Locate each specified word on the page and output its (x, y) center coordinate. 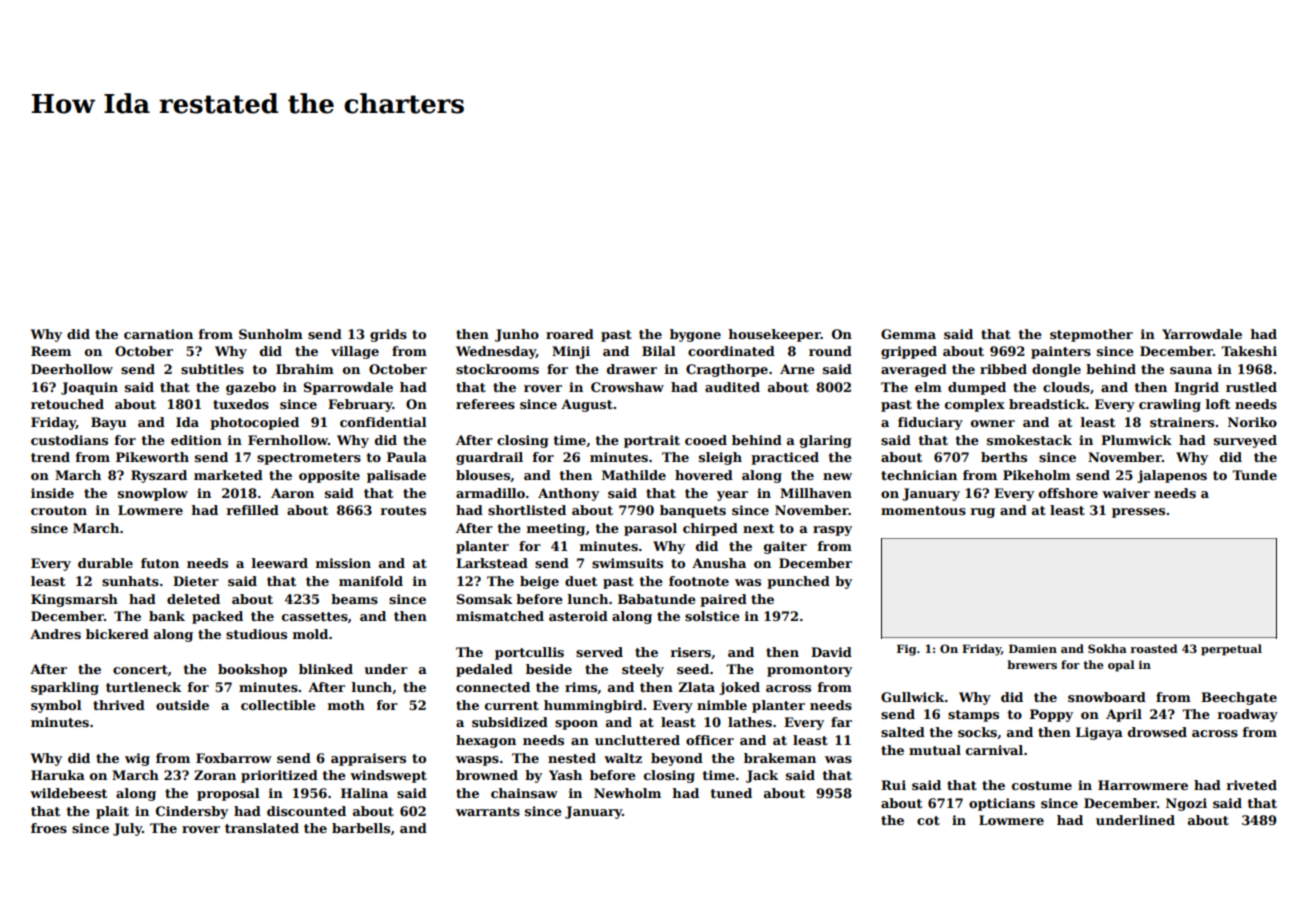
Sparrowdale (348, 388)
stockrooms (497, 369)
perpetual (1231, 650)
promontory (809, 671)
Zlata (696, 687)
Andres (55, 634)
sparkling (65, 688)
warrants (488, 811)
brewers (1032, 664)
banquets (693, 511)
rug (983, 513)
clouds (1066, 387)
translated (262, 828)
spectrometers (309, 459)
